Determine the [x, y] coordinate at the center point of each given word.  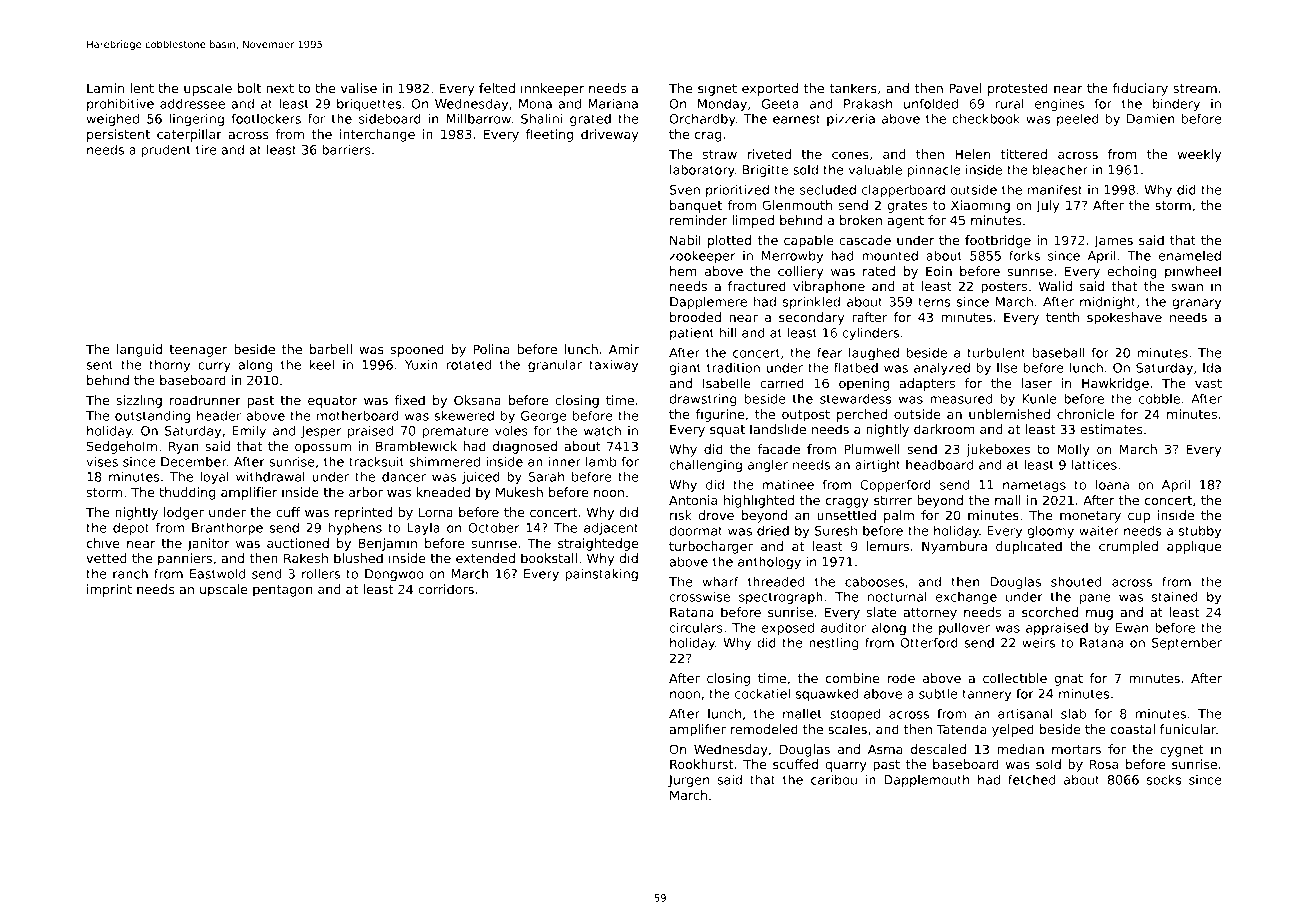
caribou [834, 780]
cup [1139, 518]
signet [717, 89]
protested [1018, 89]
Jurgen [688, 781]
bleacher [1060, 170]
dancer [404, 477]
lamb [601, 462]
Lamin [105, 88]
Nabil [685, 240]
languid [139, 350]
